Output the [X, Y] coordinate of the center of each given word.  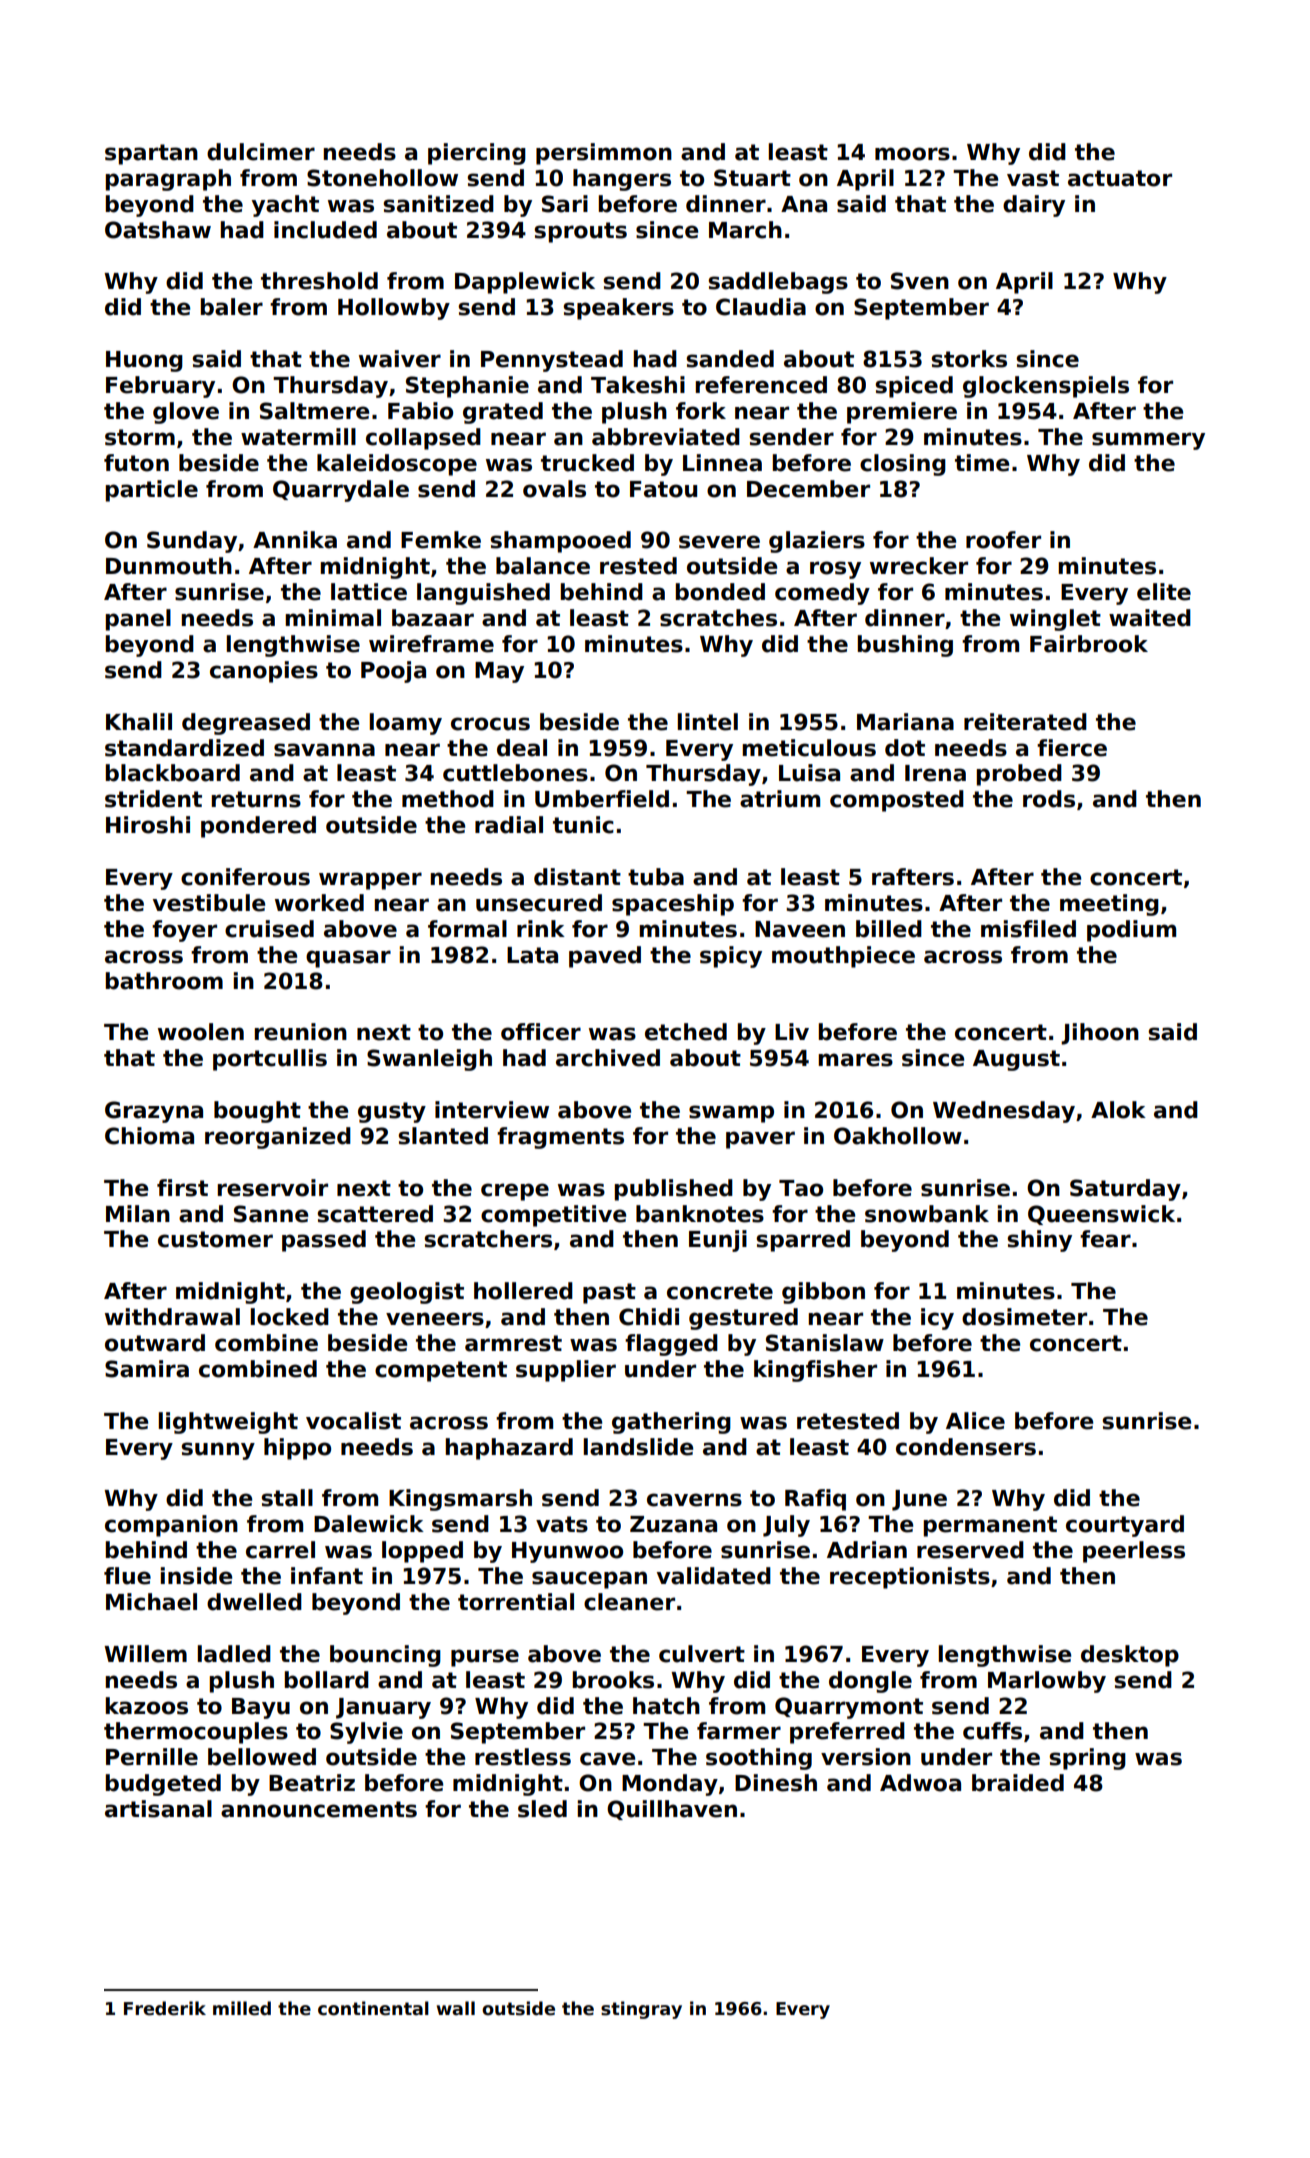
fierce [1072, 748]
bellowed [262, 1757]
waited [1150, 618]
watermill [298, 437]
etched [686, 1032]
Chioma [149, 1136]
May [499, 672]
